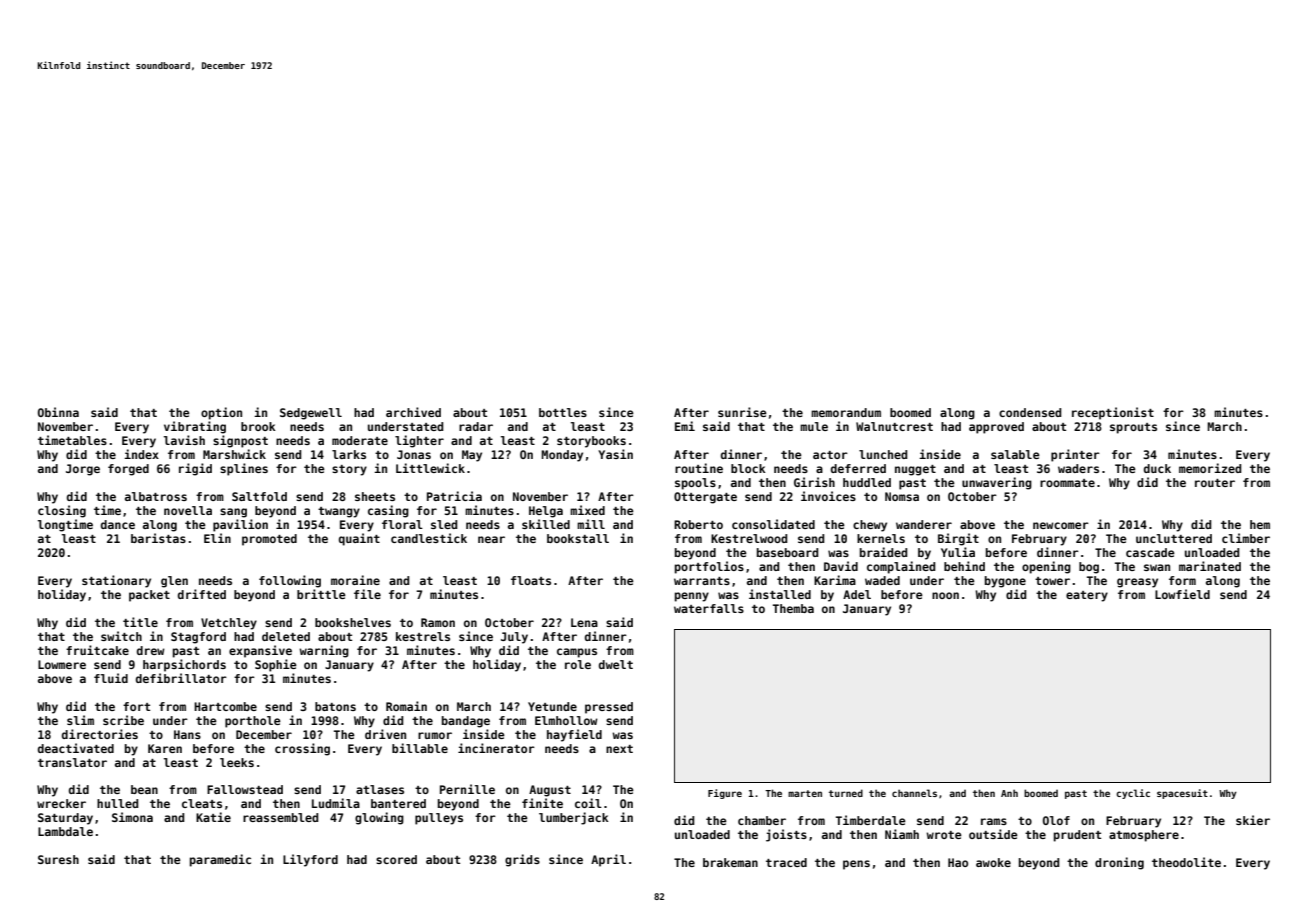  Describe the element at coordinates (286, 636) in the page. I see `deleted` at that location.
